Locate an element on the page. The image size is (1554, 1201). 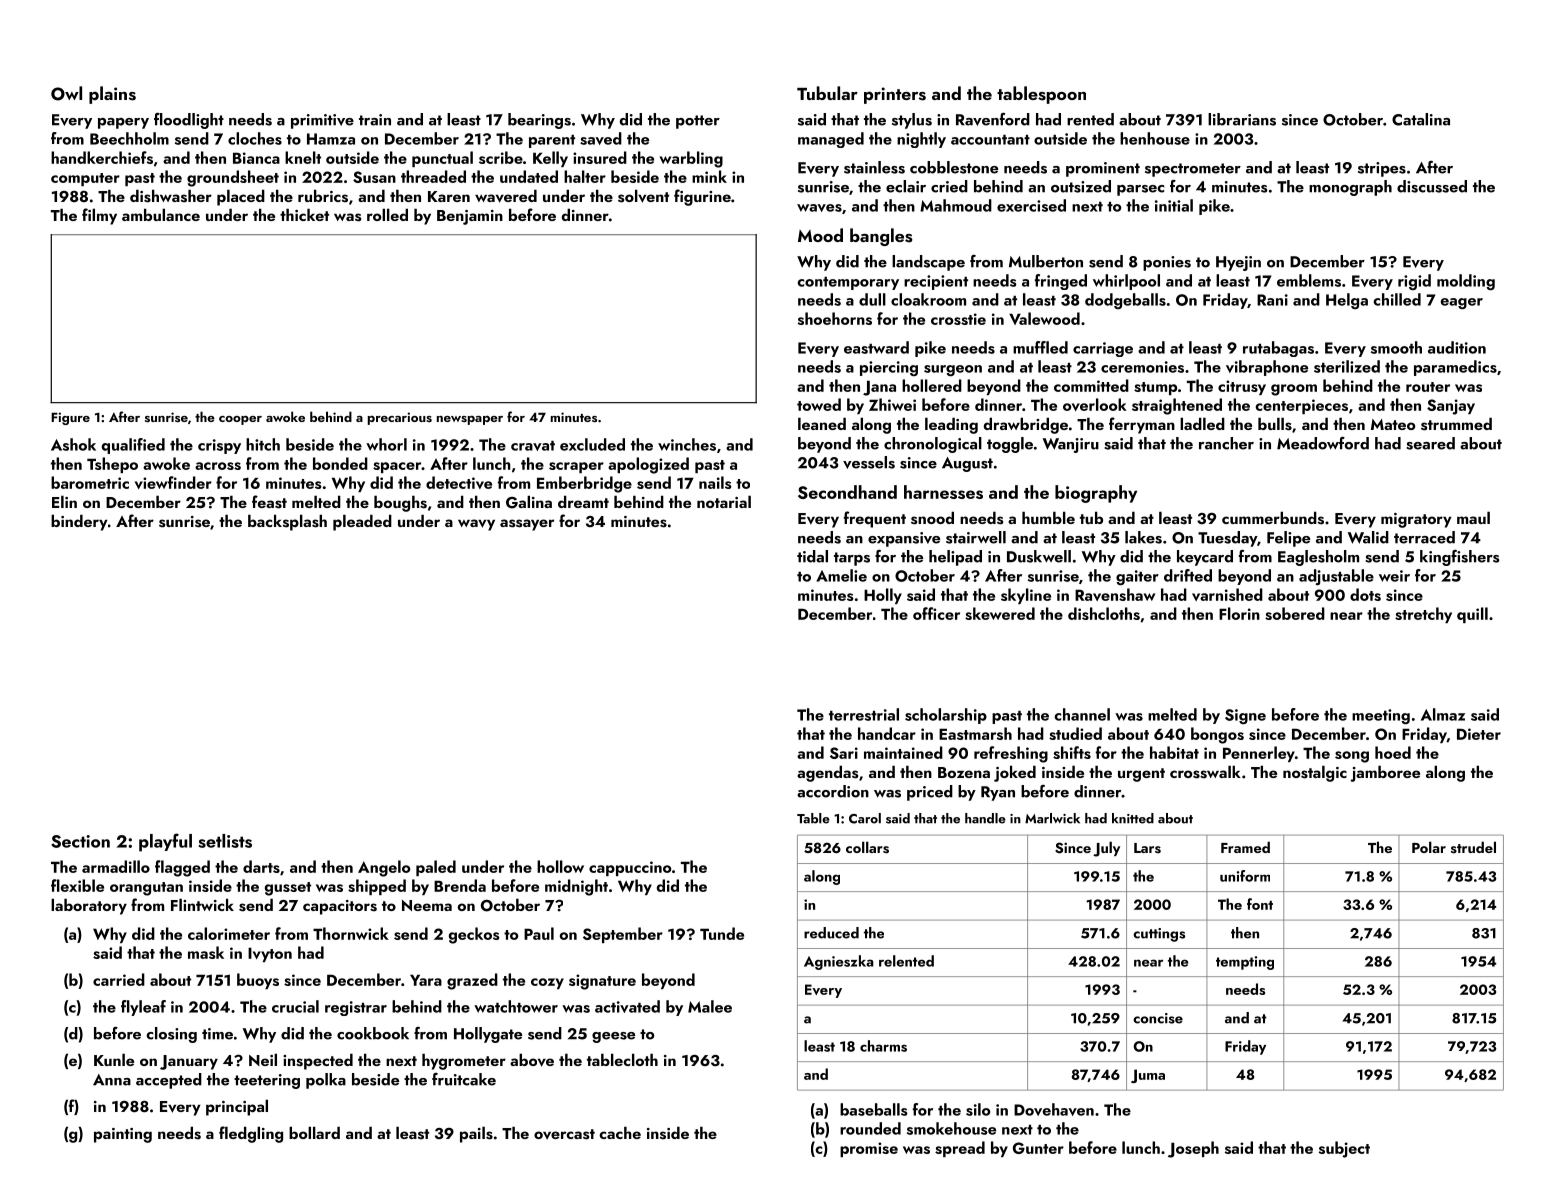
printers is located at coordinates (895, 95).
